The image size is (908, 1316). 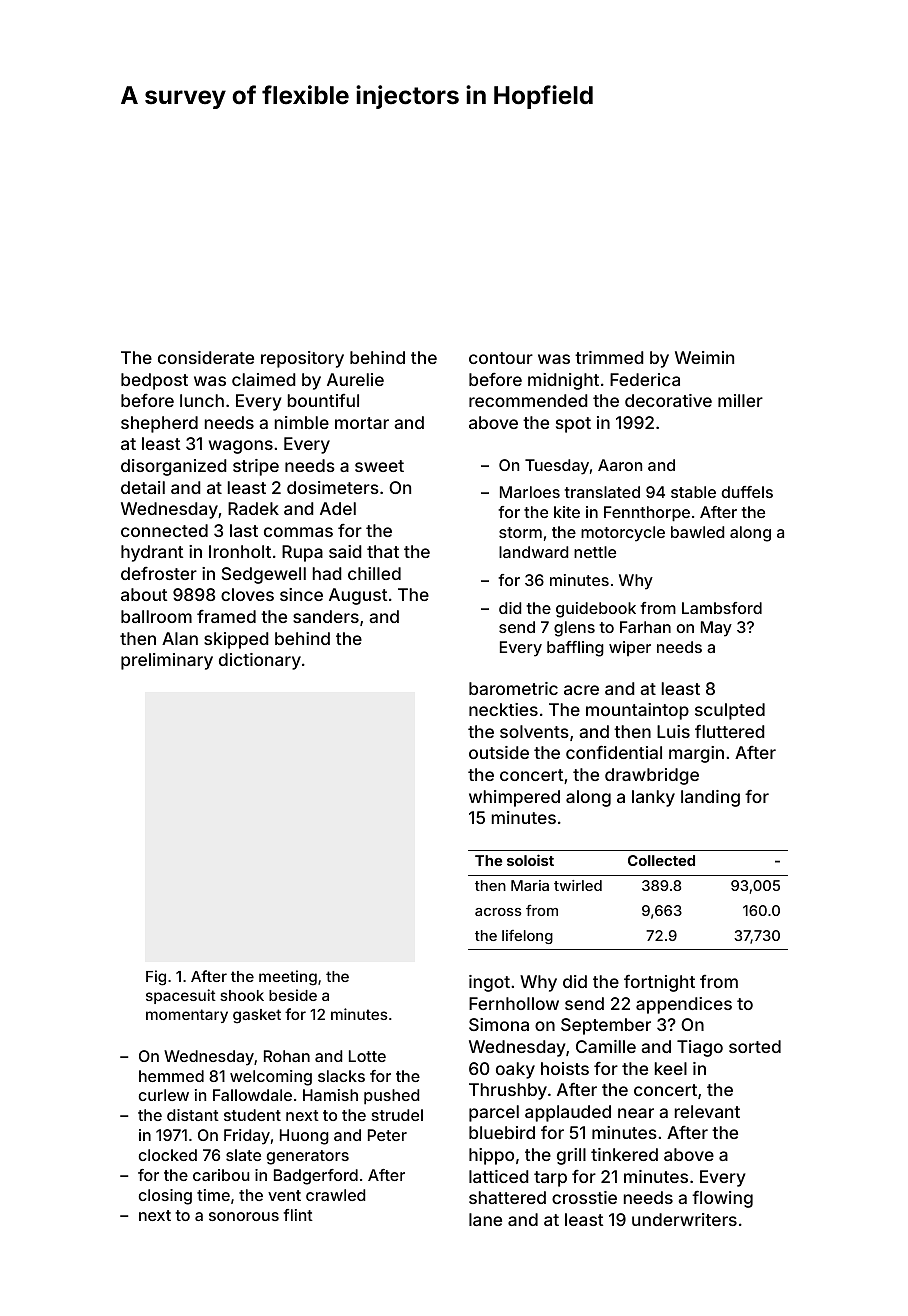 What do you see at coordinates (241, 447) in the screenshot?
I see `wagons` at bounding box center [241, 447].
